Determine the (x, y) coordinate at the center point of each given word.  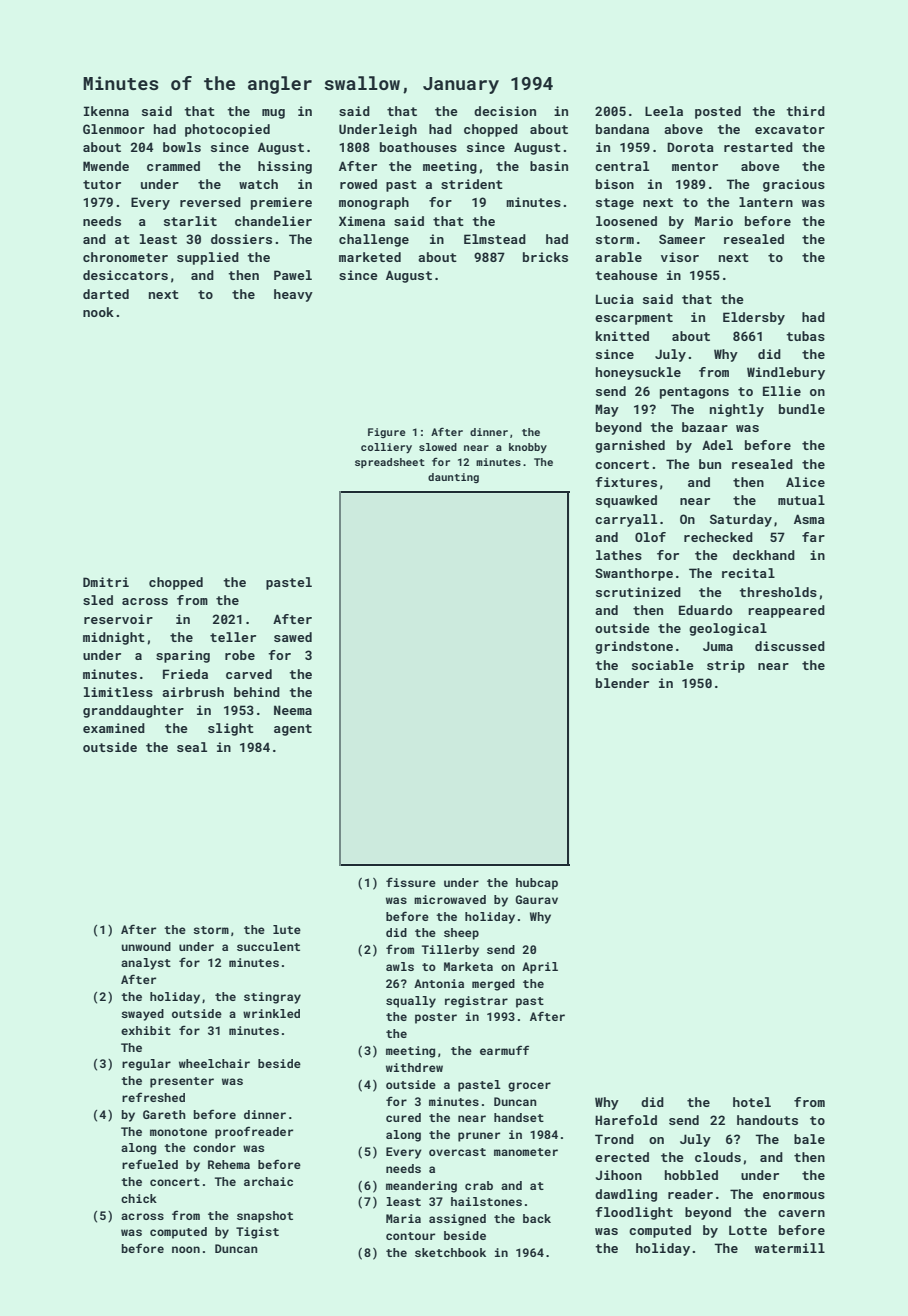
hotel (752, 1102)
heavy (293, 295)
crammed (173, 166)
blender (622, 683)
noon (186, 1249)
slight (231, 729)
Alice (805, 482)
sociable (663, 665)
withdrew (414, 1067)
